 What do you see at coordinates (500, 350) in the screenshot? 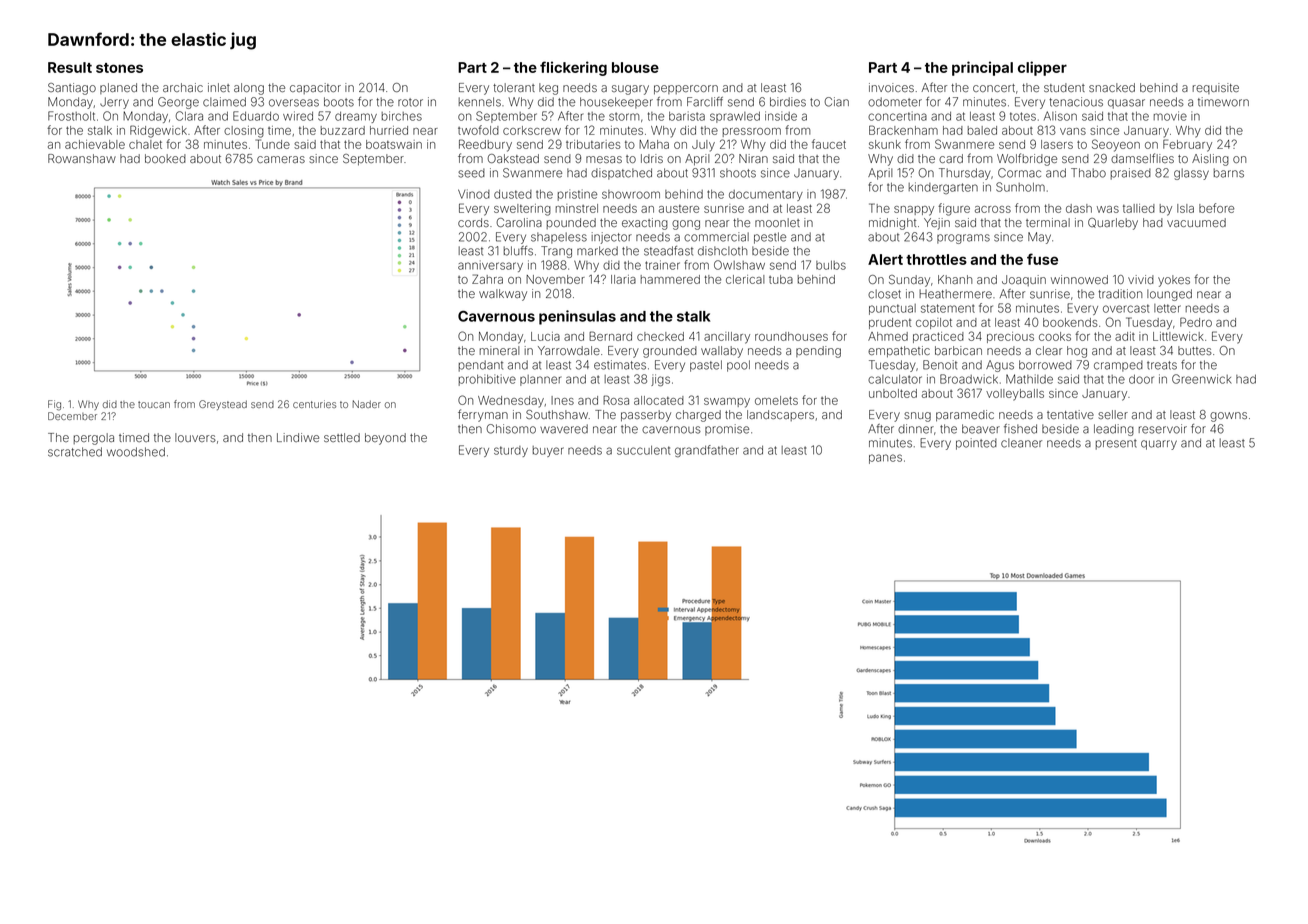
I see `mineral` at bounding box center [500, 350].
